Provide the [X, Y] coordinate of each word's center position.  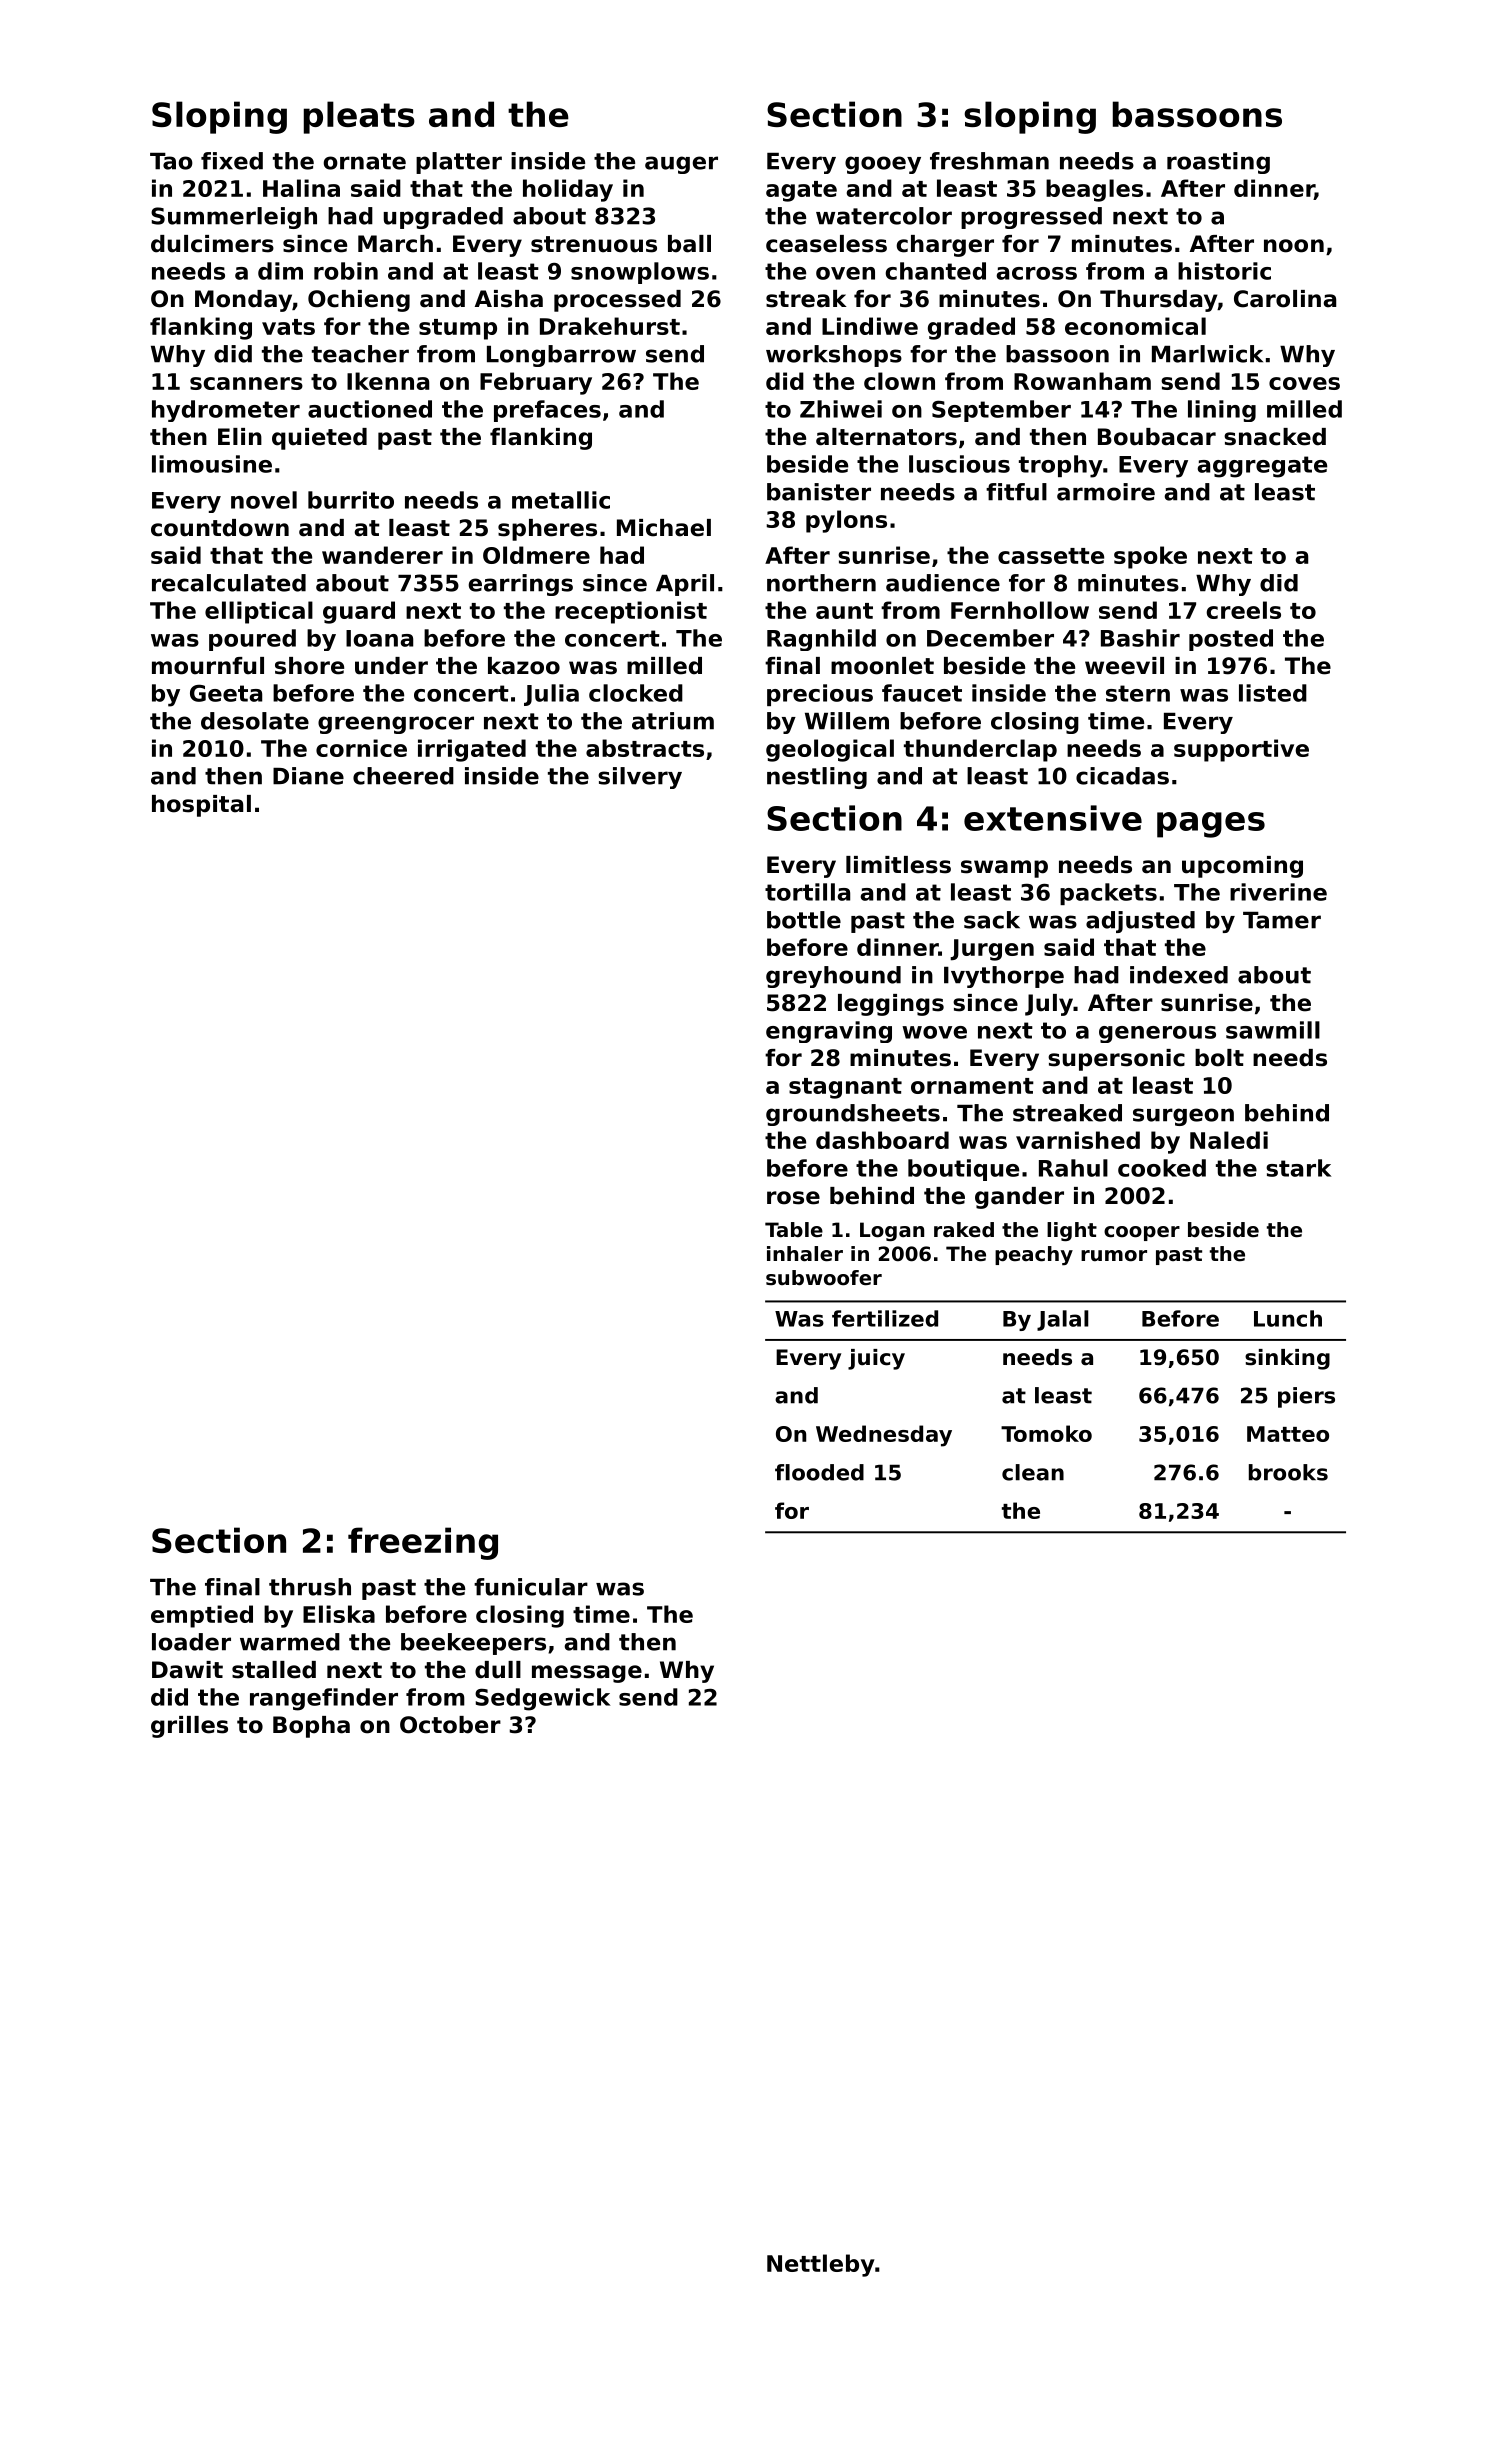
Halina [301, 188]
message [587, 1674]
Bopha [311, 1727]
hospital [201, 806]
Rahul [1073, 1168]
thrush [310, 1587]
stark [1298, 1168]
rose [793, 1198]
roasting [1218, 163]
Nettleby [821, 2265]
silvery [640, 778]
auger [681, 165]
